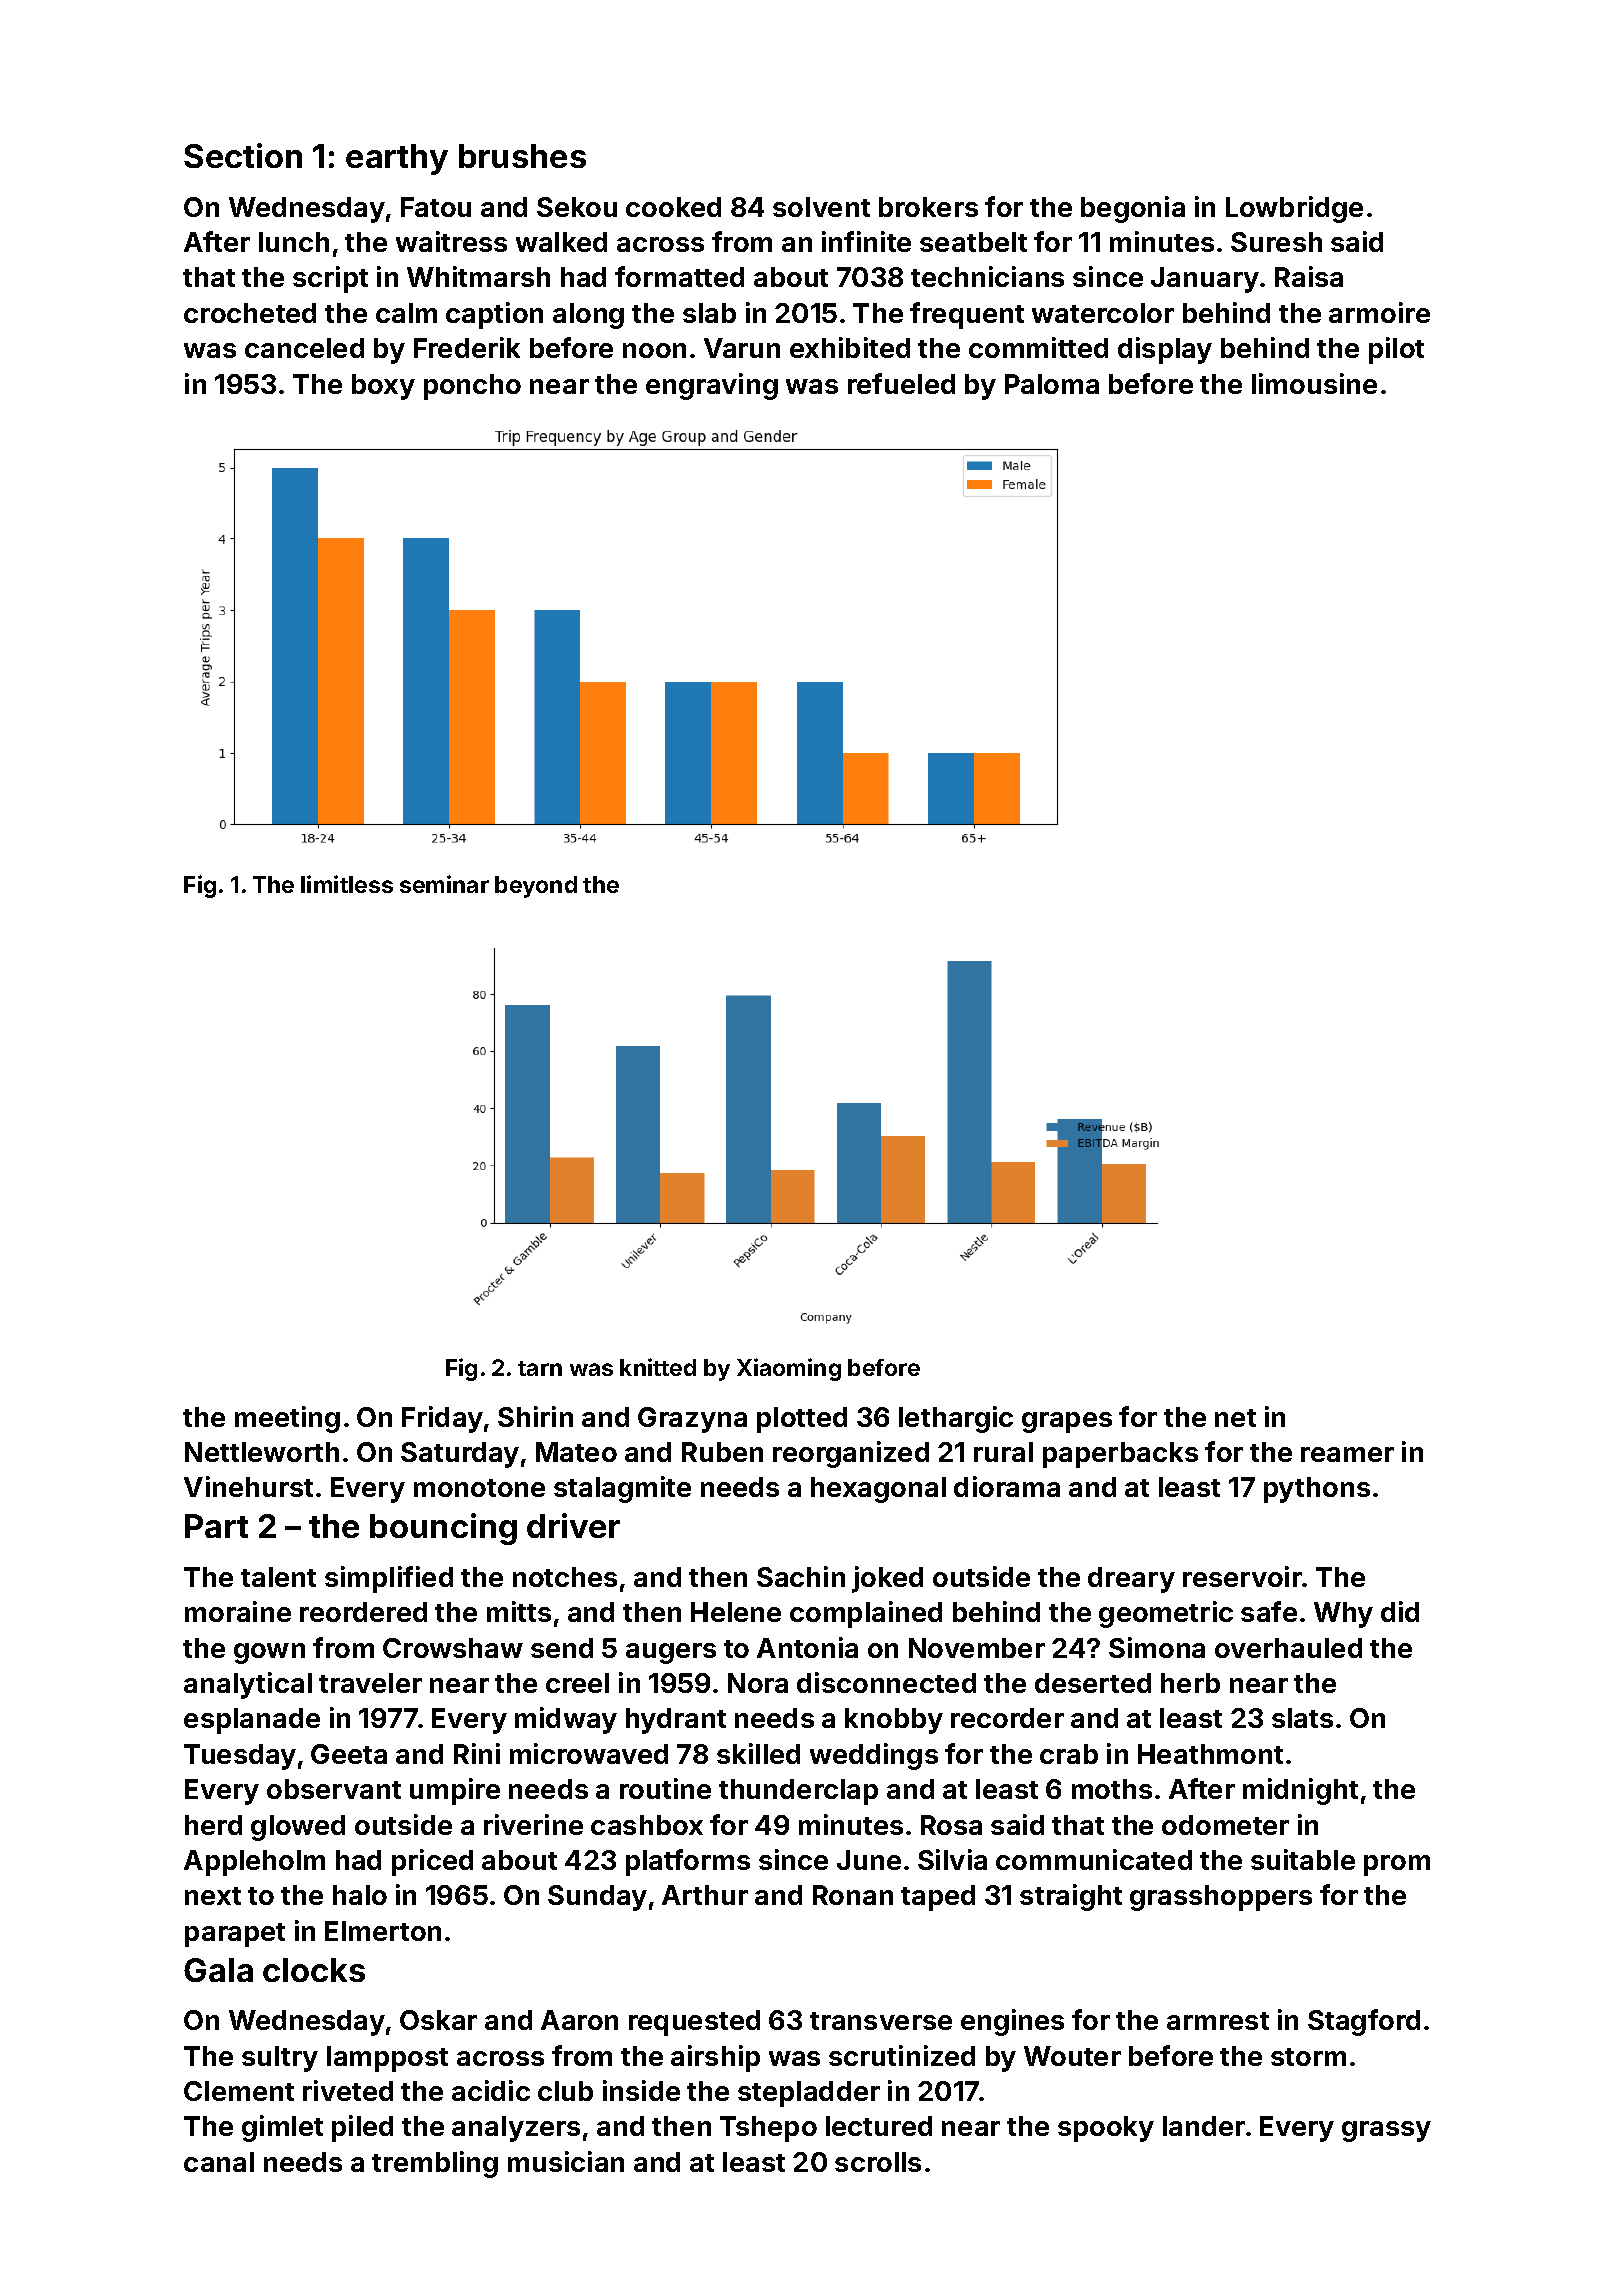 The image size is (1620, 2292). I want to click on lunch, so click(294, 242).
